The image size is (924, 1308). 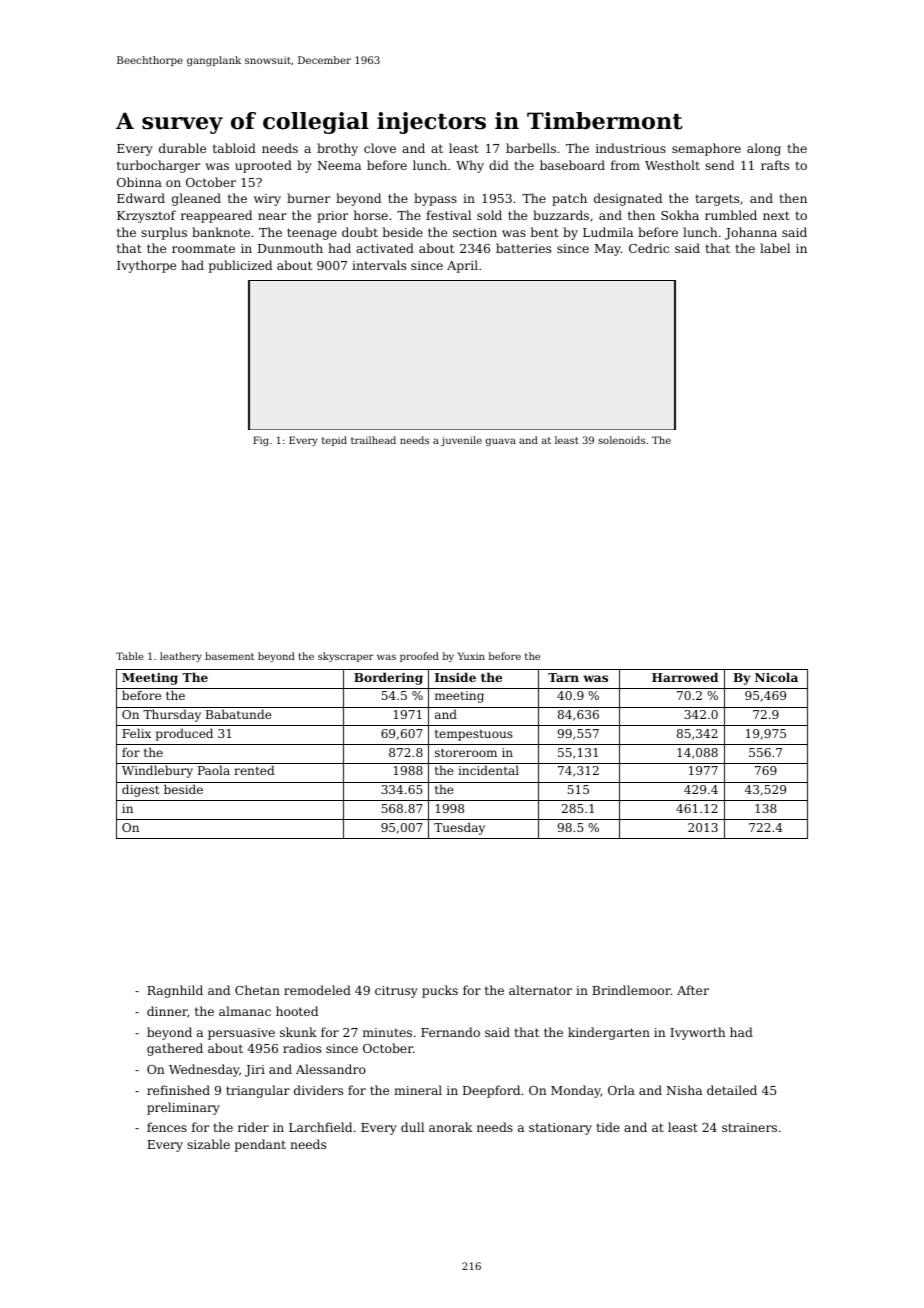 What do you see at coordinates (459, 828) in the page?
I see `Tuesday` at bounding box center [459, 828].
